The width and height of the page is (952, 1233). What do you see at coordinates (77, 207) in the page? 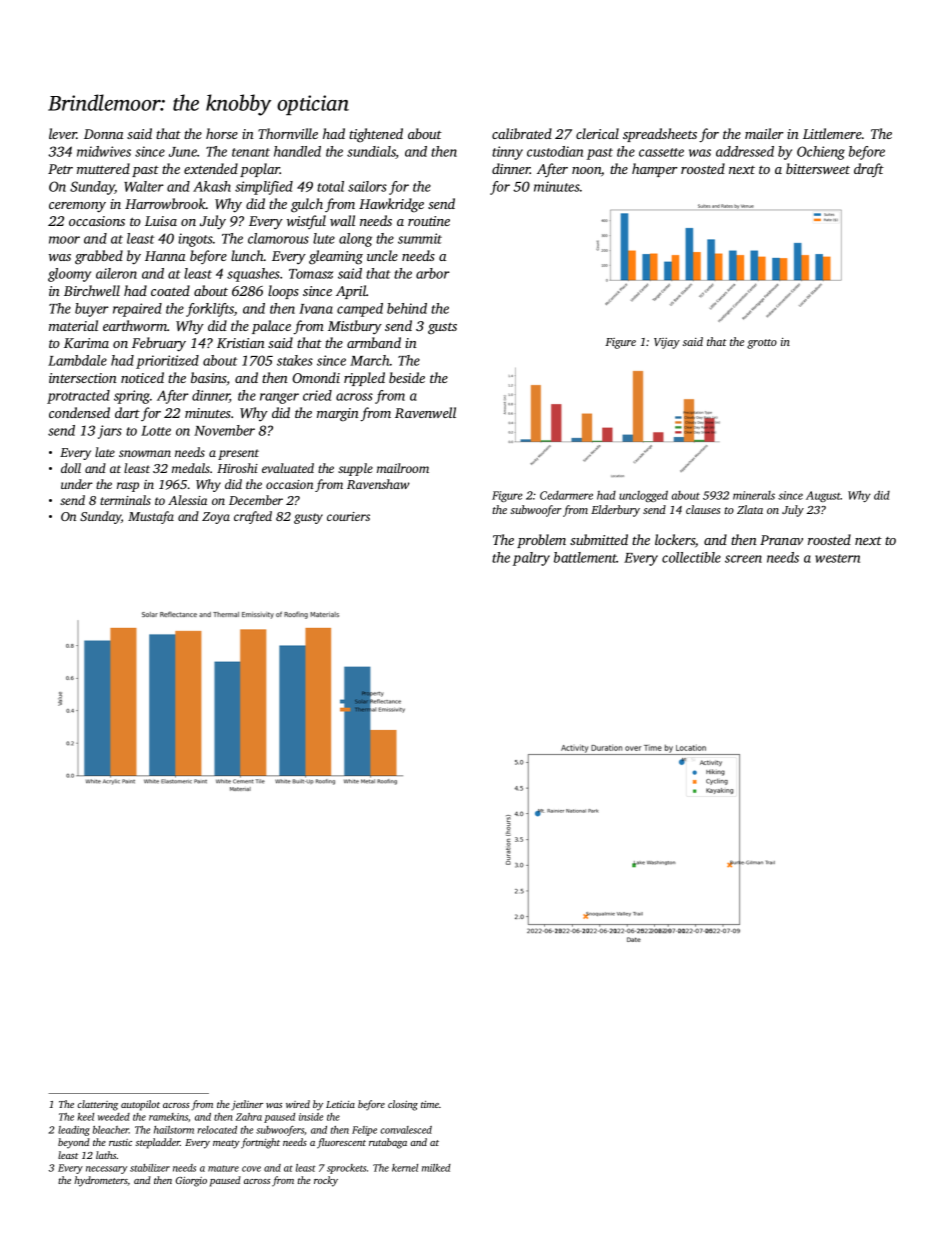
I see `ceremony` at bounding box center [77, 207].
